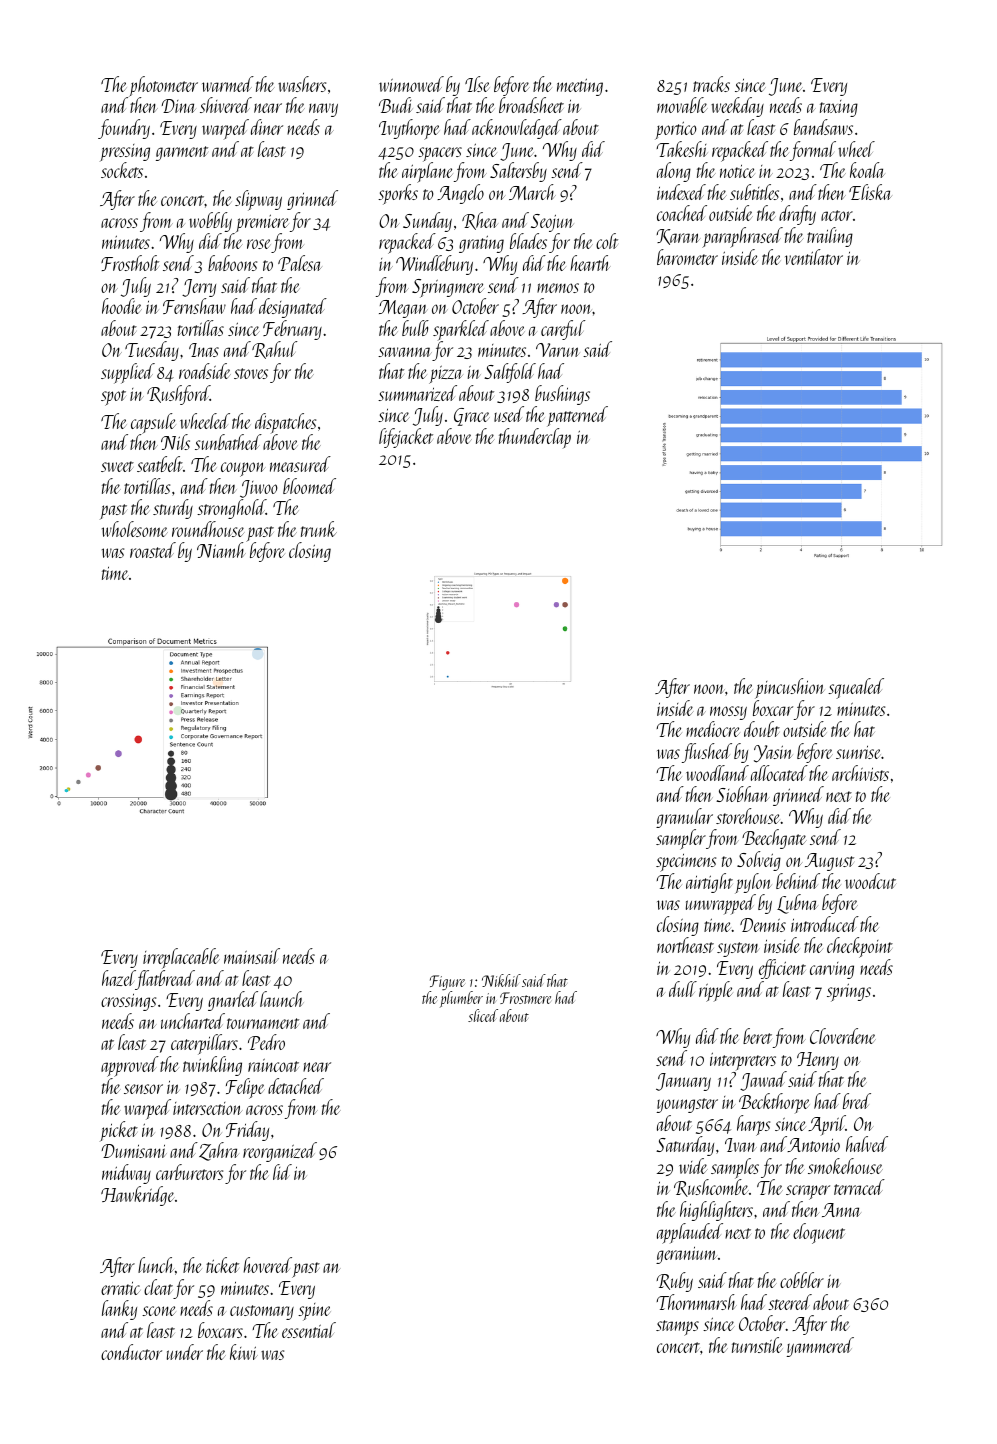 This screenshot has width=997, height=1444. I want to click on foundry, so click(124, 129).
